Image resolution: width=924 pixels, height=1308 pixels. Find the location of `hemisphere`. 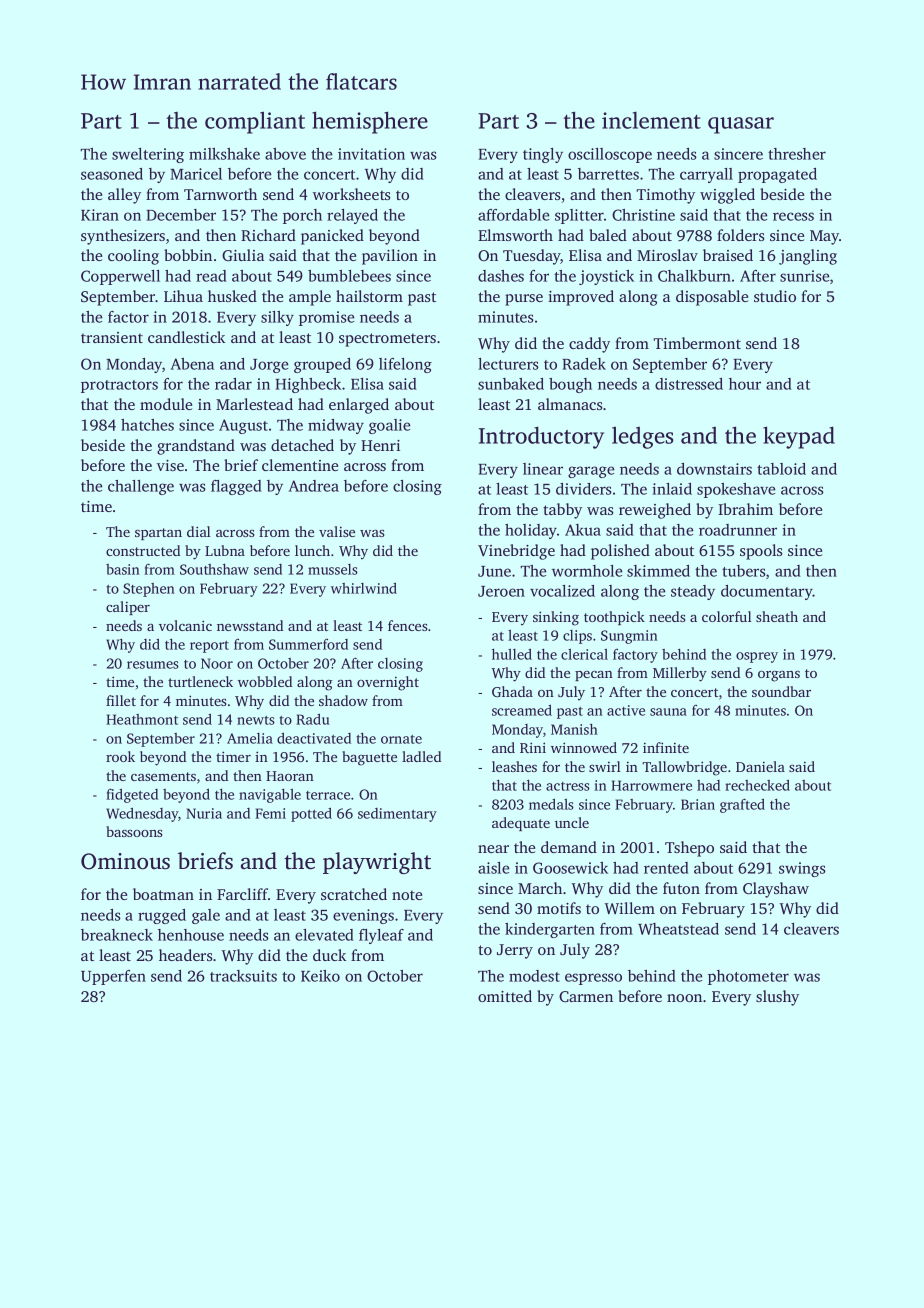

hemisphere is located at coordinates (370, 122).
